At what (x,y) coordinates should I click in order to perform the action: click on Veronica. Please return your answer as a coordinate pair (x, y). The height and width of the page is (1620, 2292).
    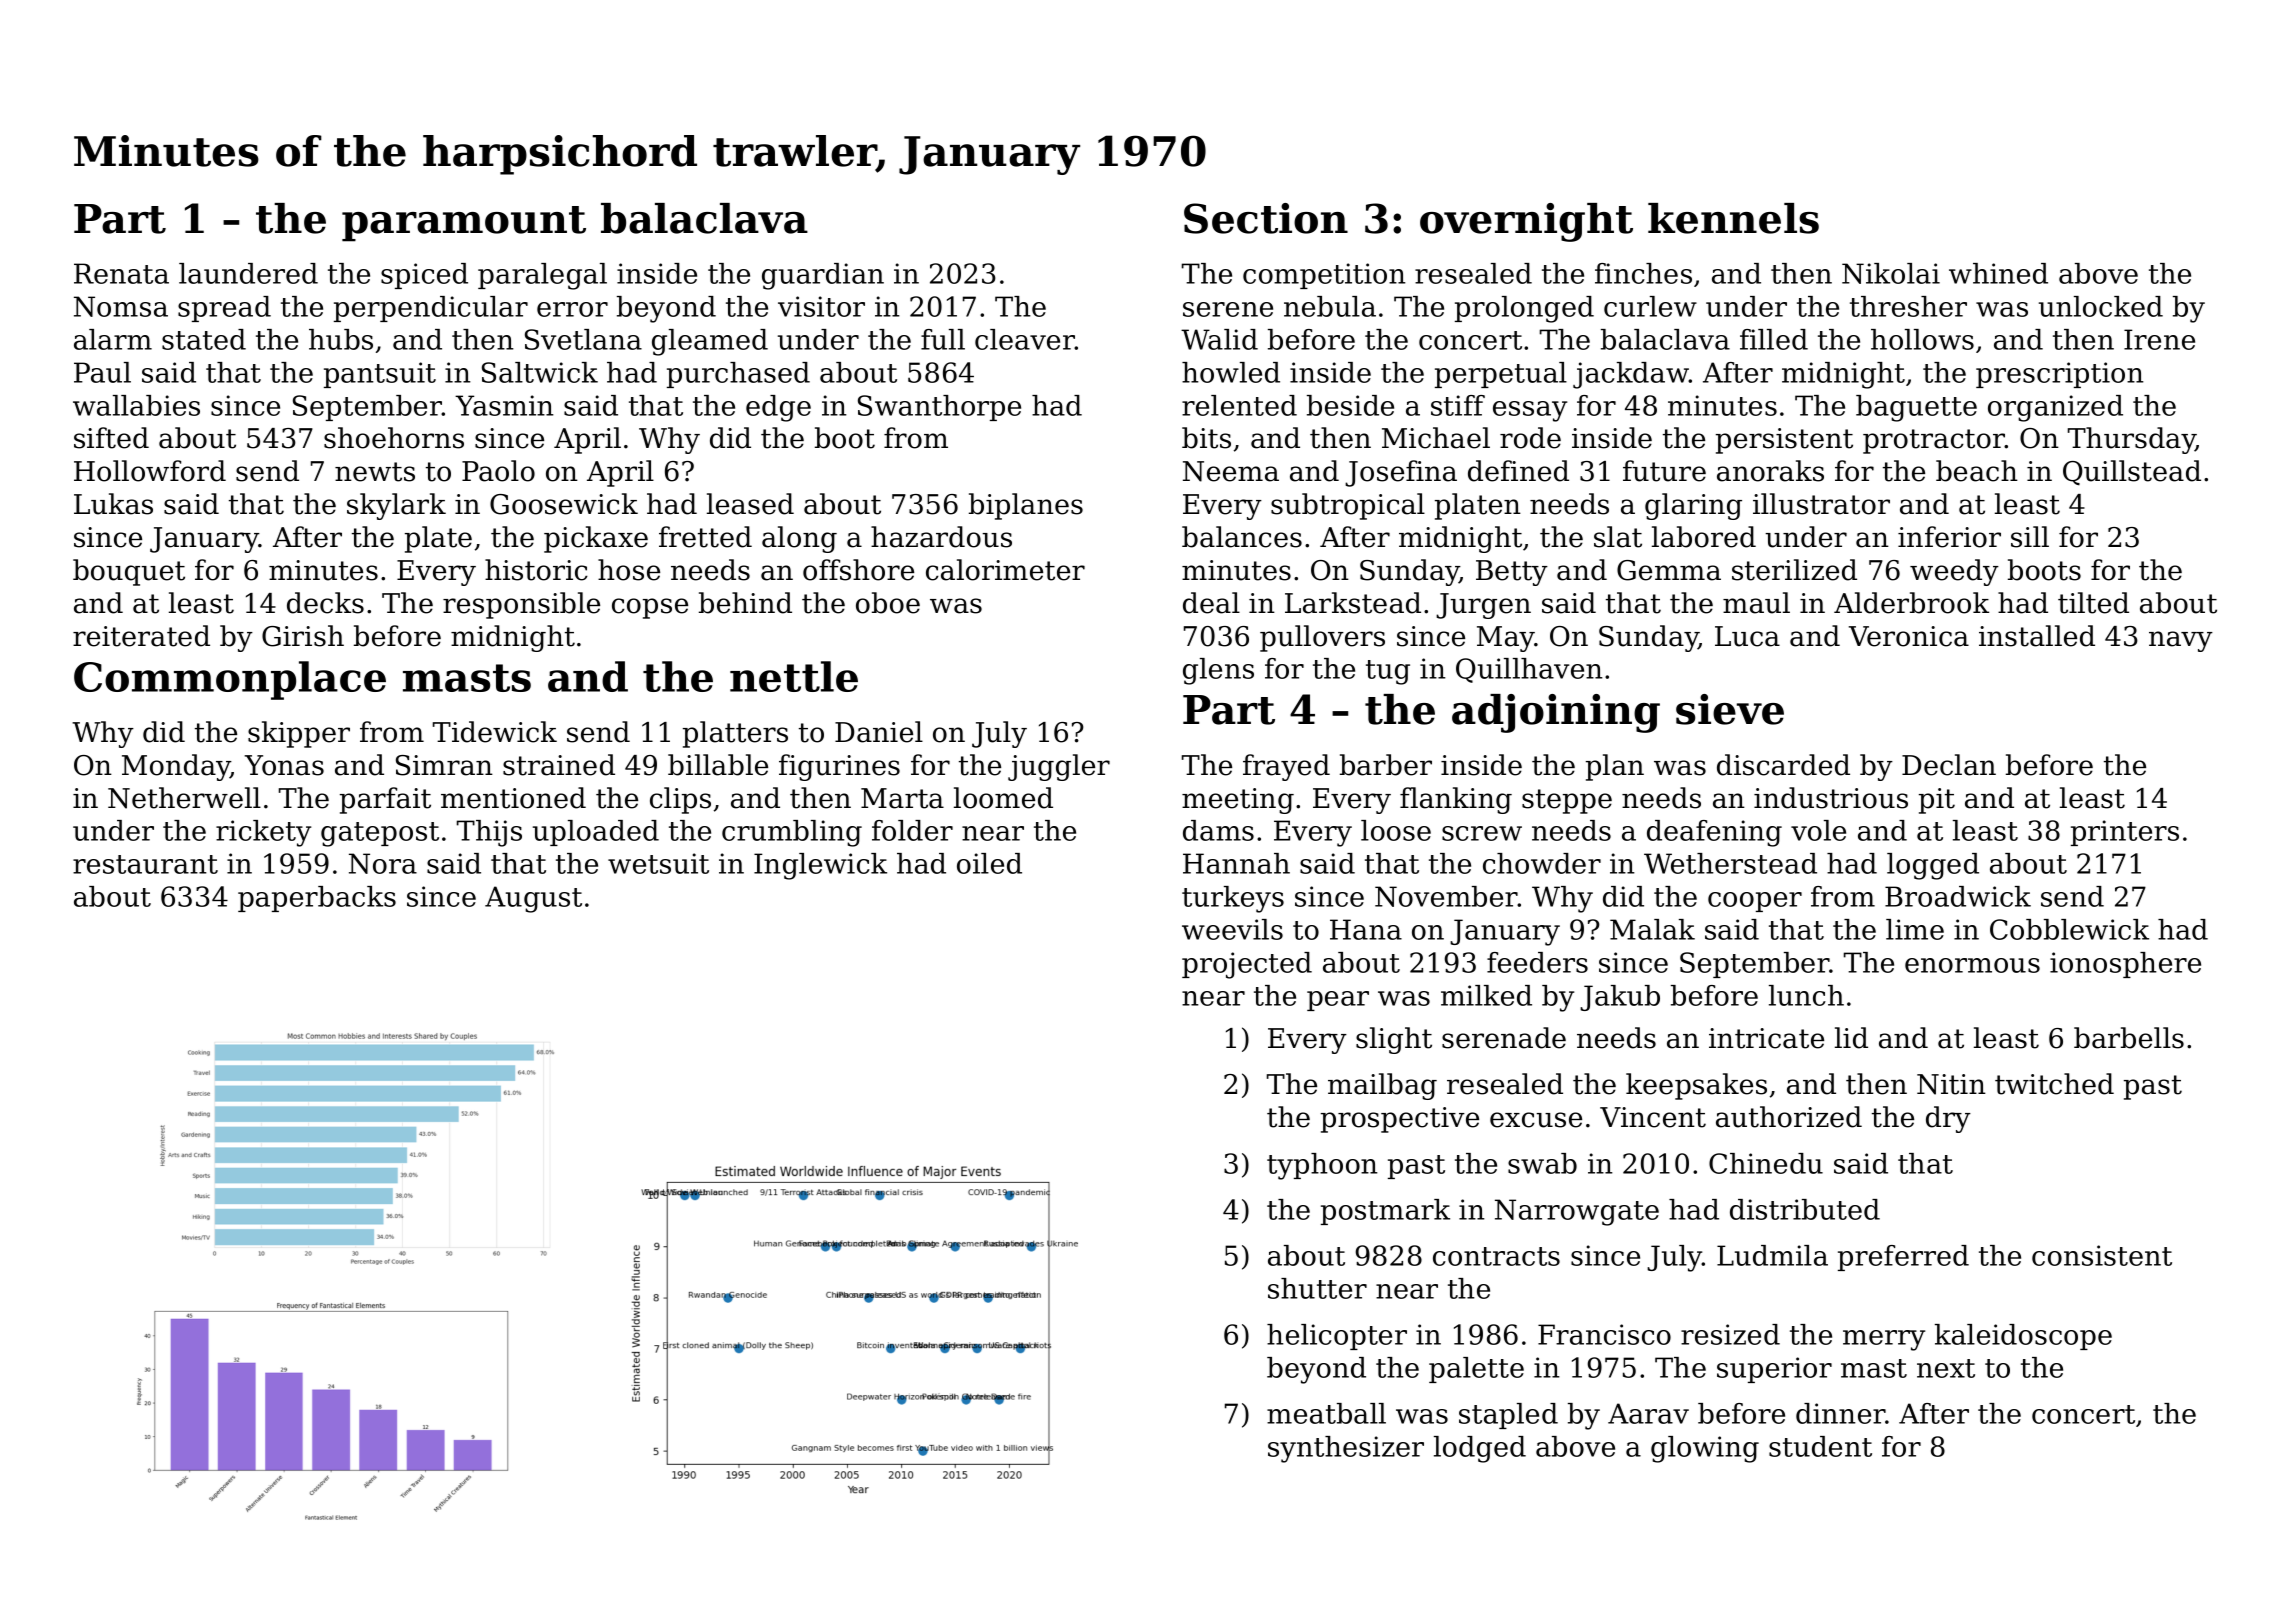
    Looking at the image, I should click on (1909, 636).
